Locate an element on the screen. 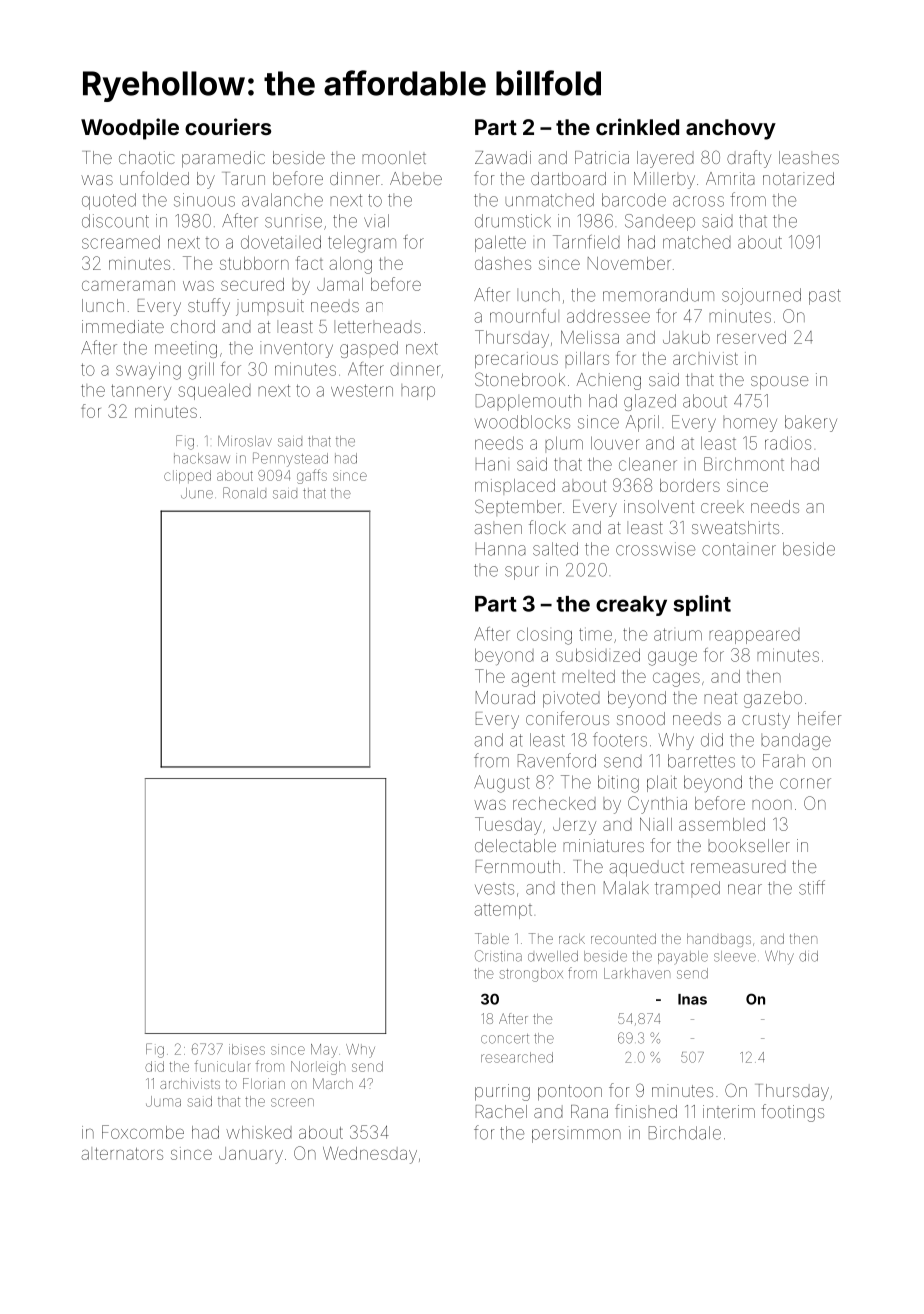  crinkled is located at coordinates (637, 126).
